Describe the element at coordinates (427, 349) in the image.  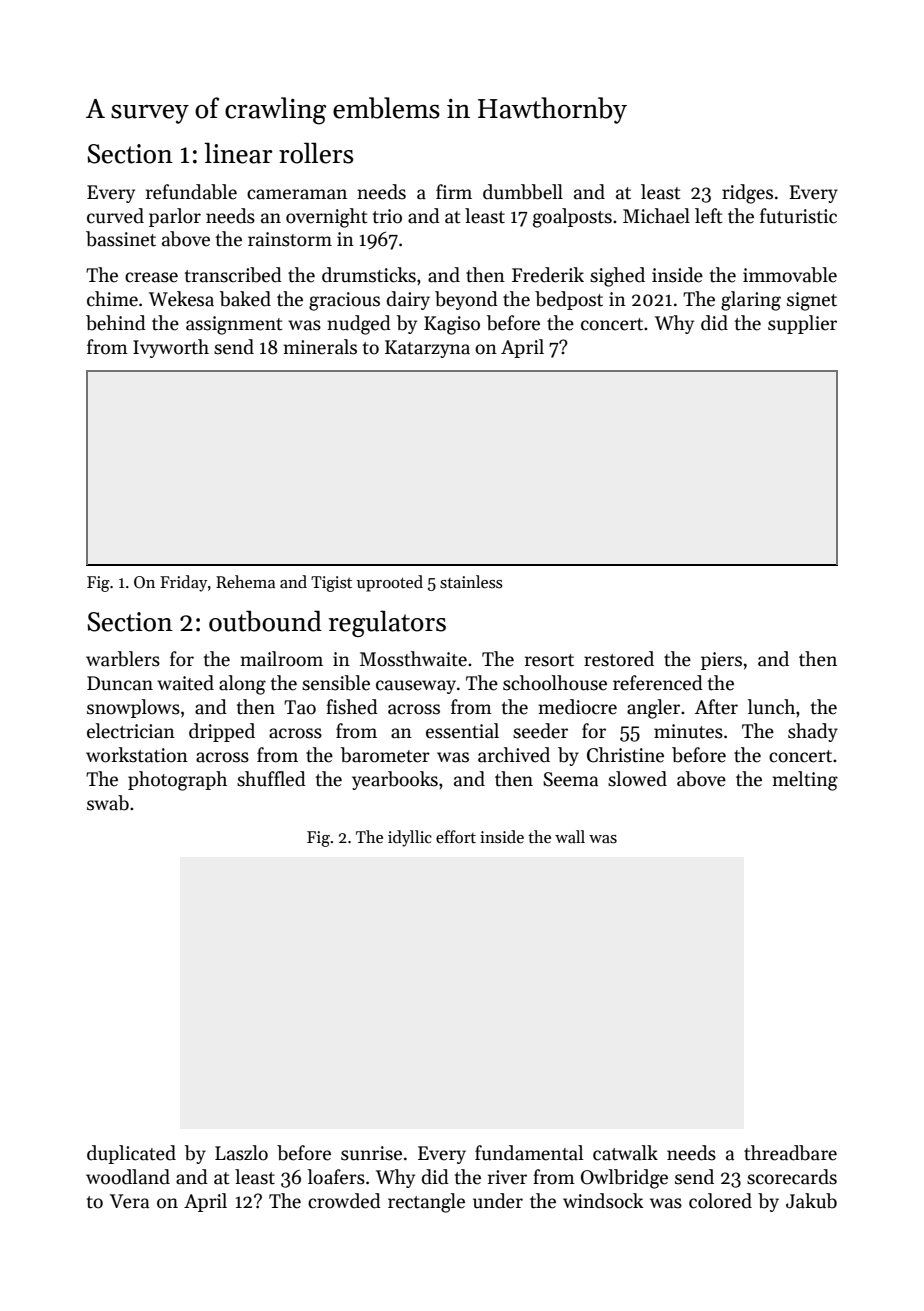
I see `Katarzyna` at that location.
